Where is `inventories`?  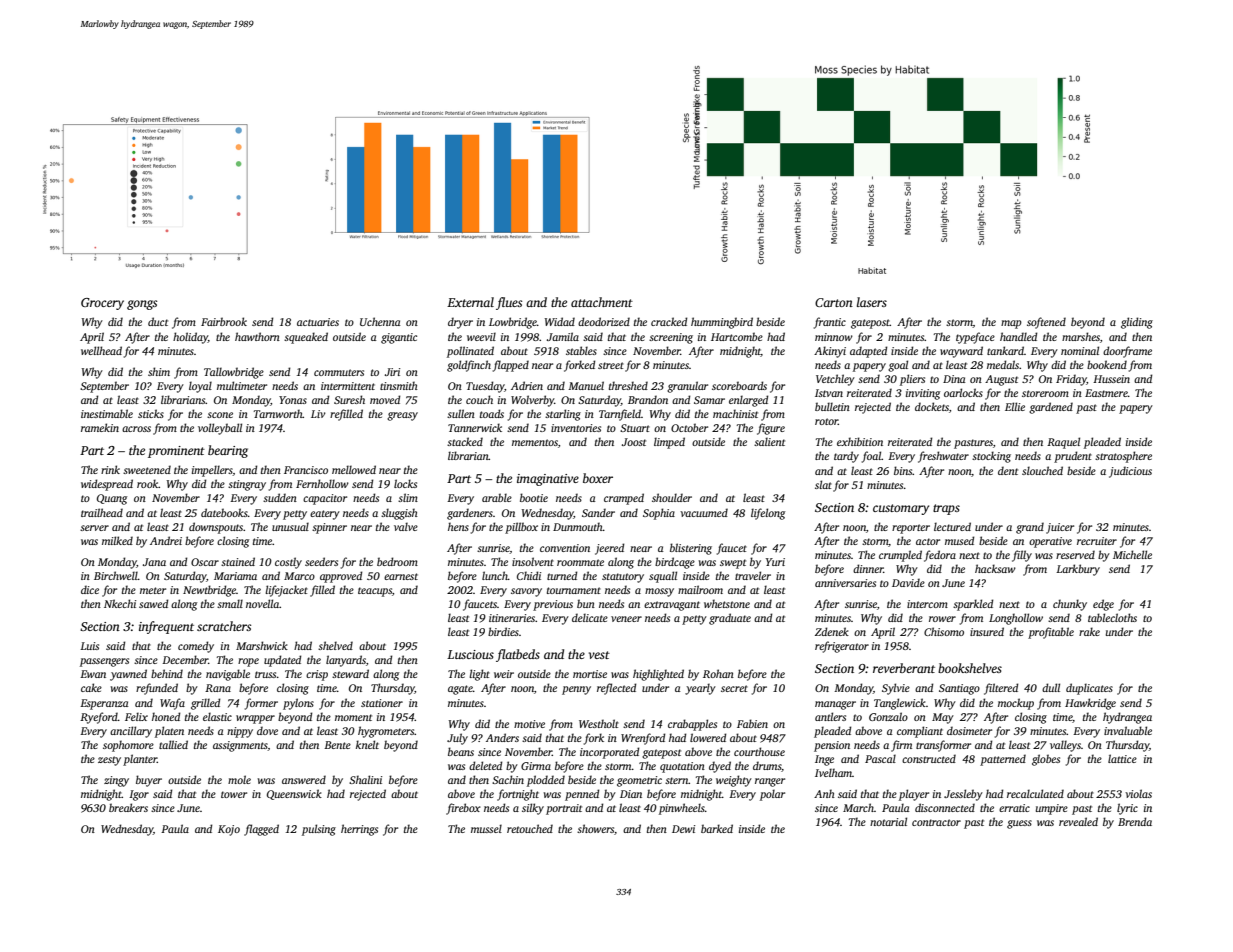
inventories is located at coordinates (576, 428).
